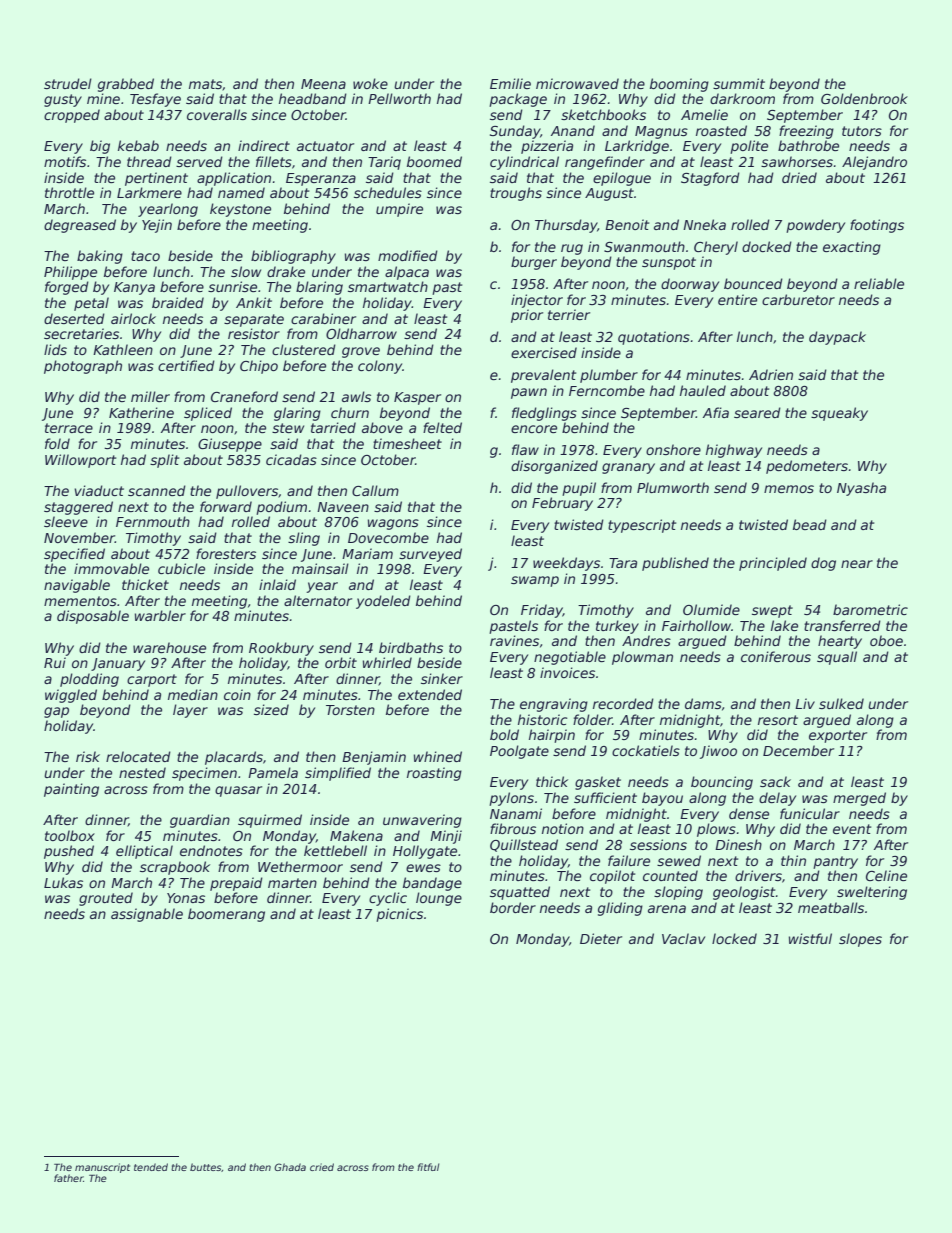  Describe the element at coordinates (524, 163) in the screenshot. I see `cylindrical` at that location.
